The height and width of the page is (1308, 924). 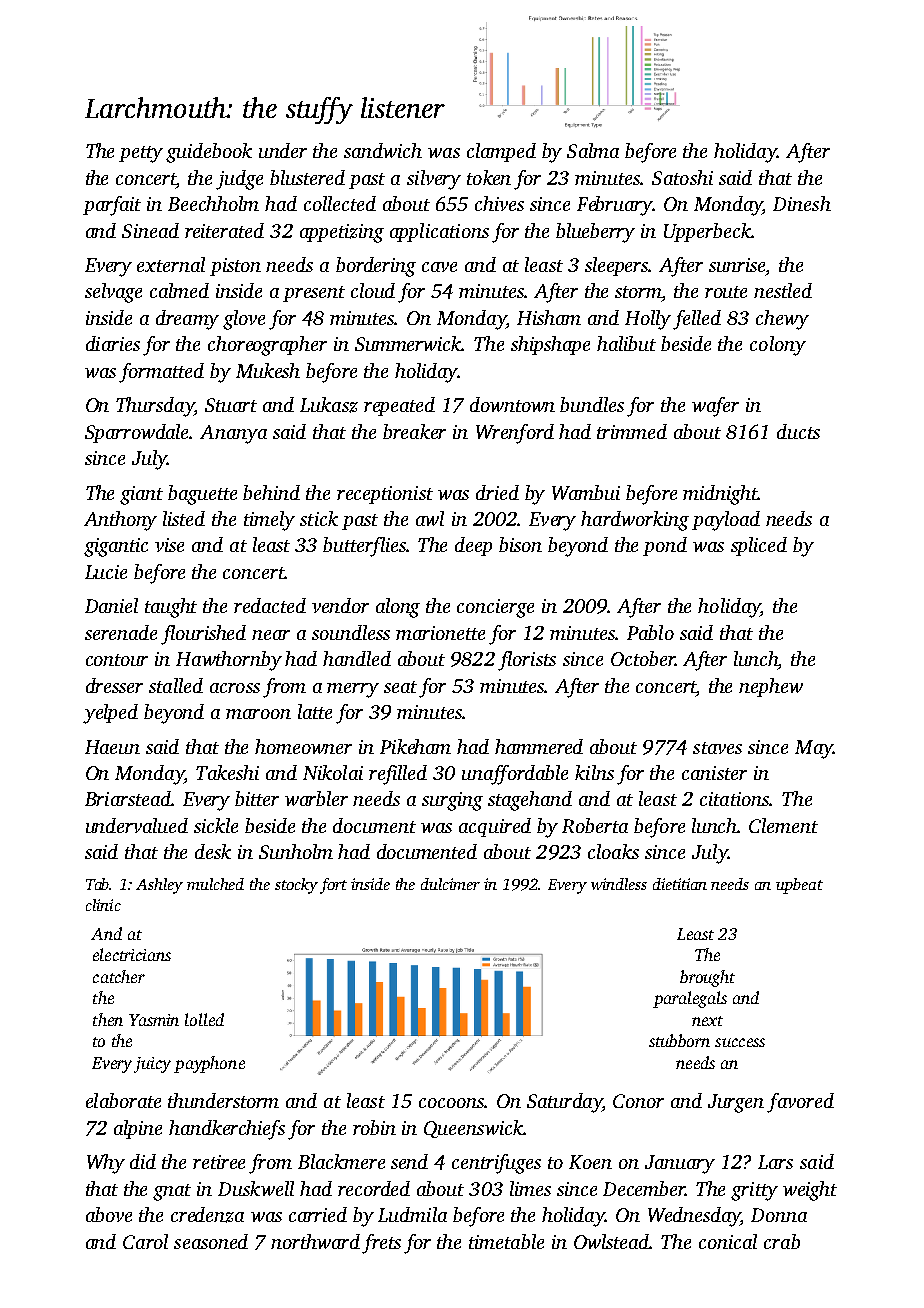 I want to click on blustered, so click(x=307, y=177).
